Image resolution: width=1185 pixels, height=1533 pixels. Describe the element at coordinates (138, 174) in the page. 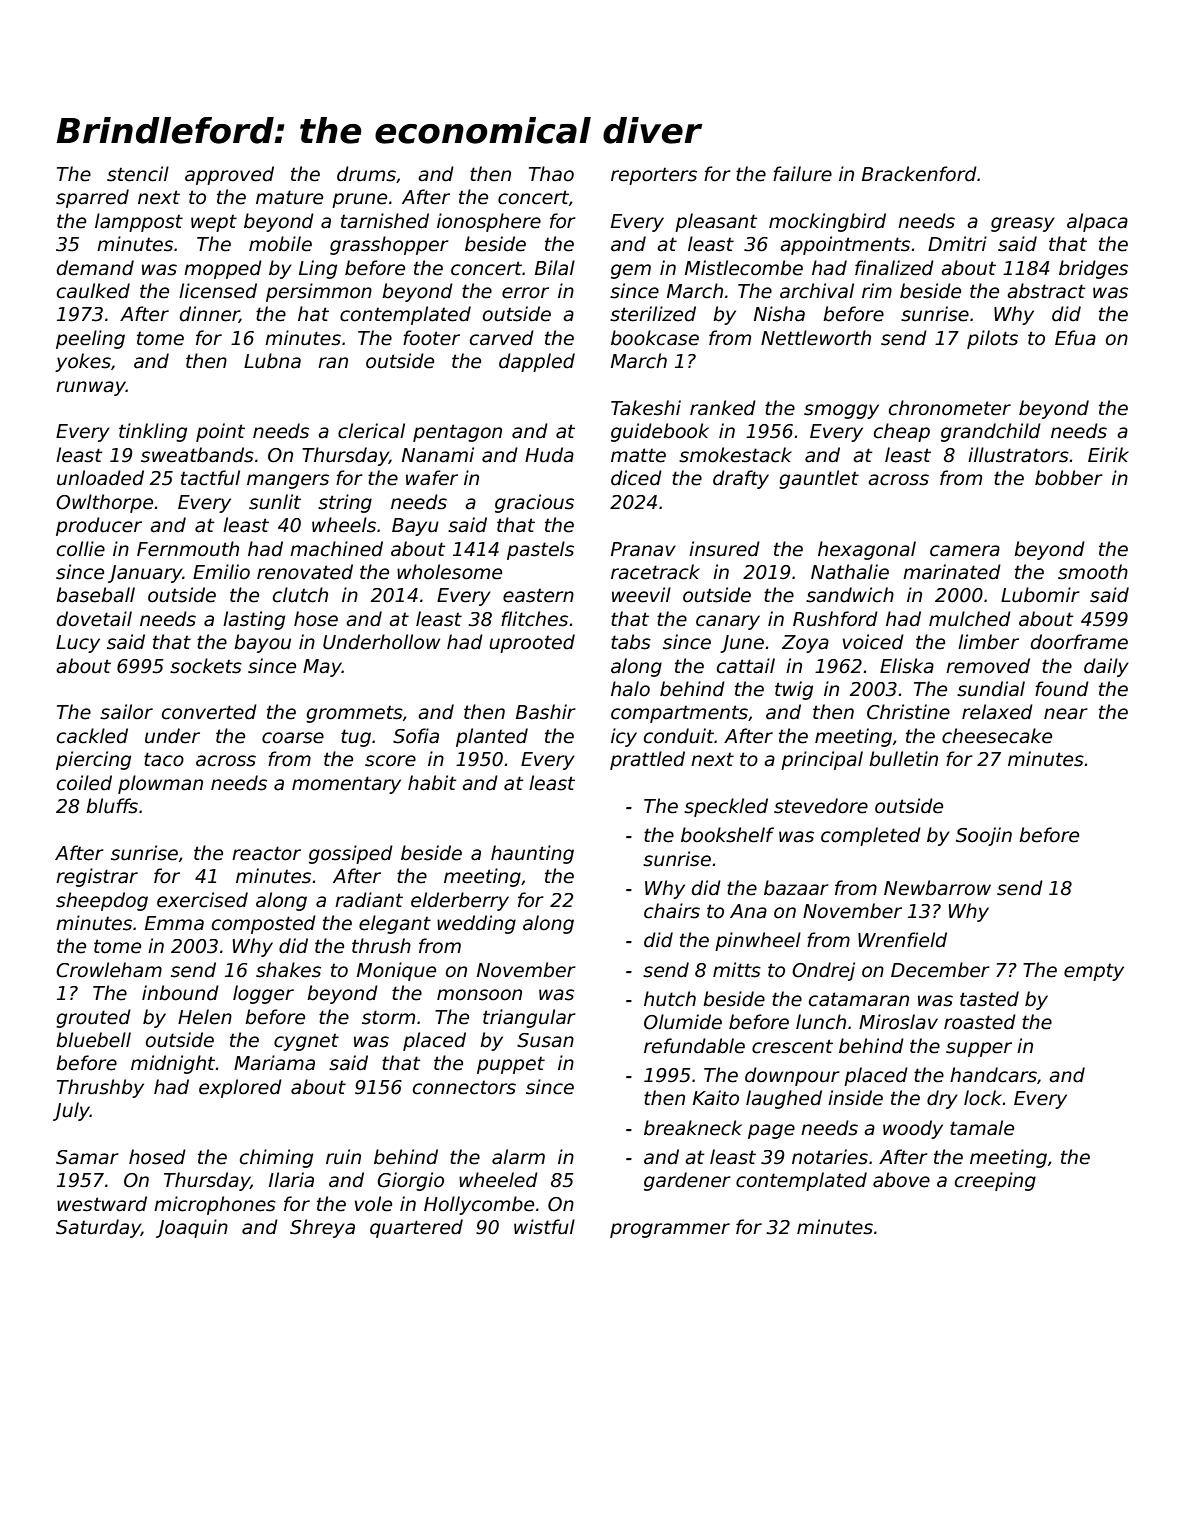

I see `stencil` at that location.
